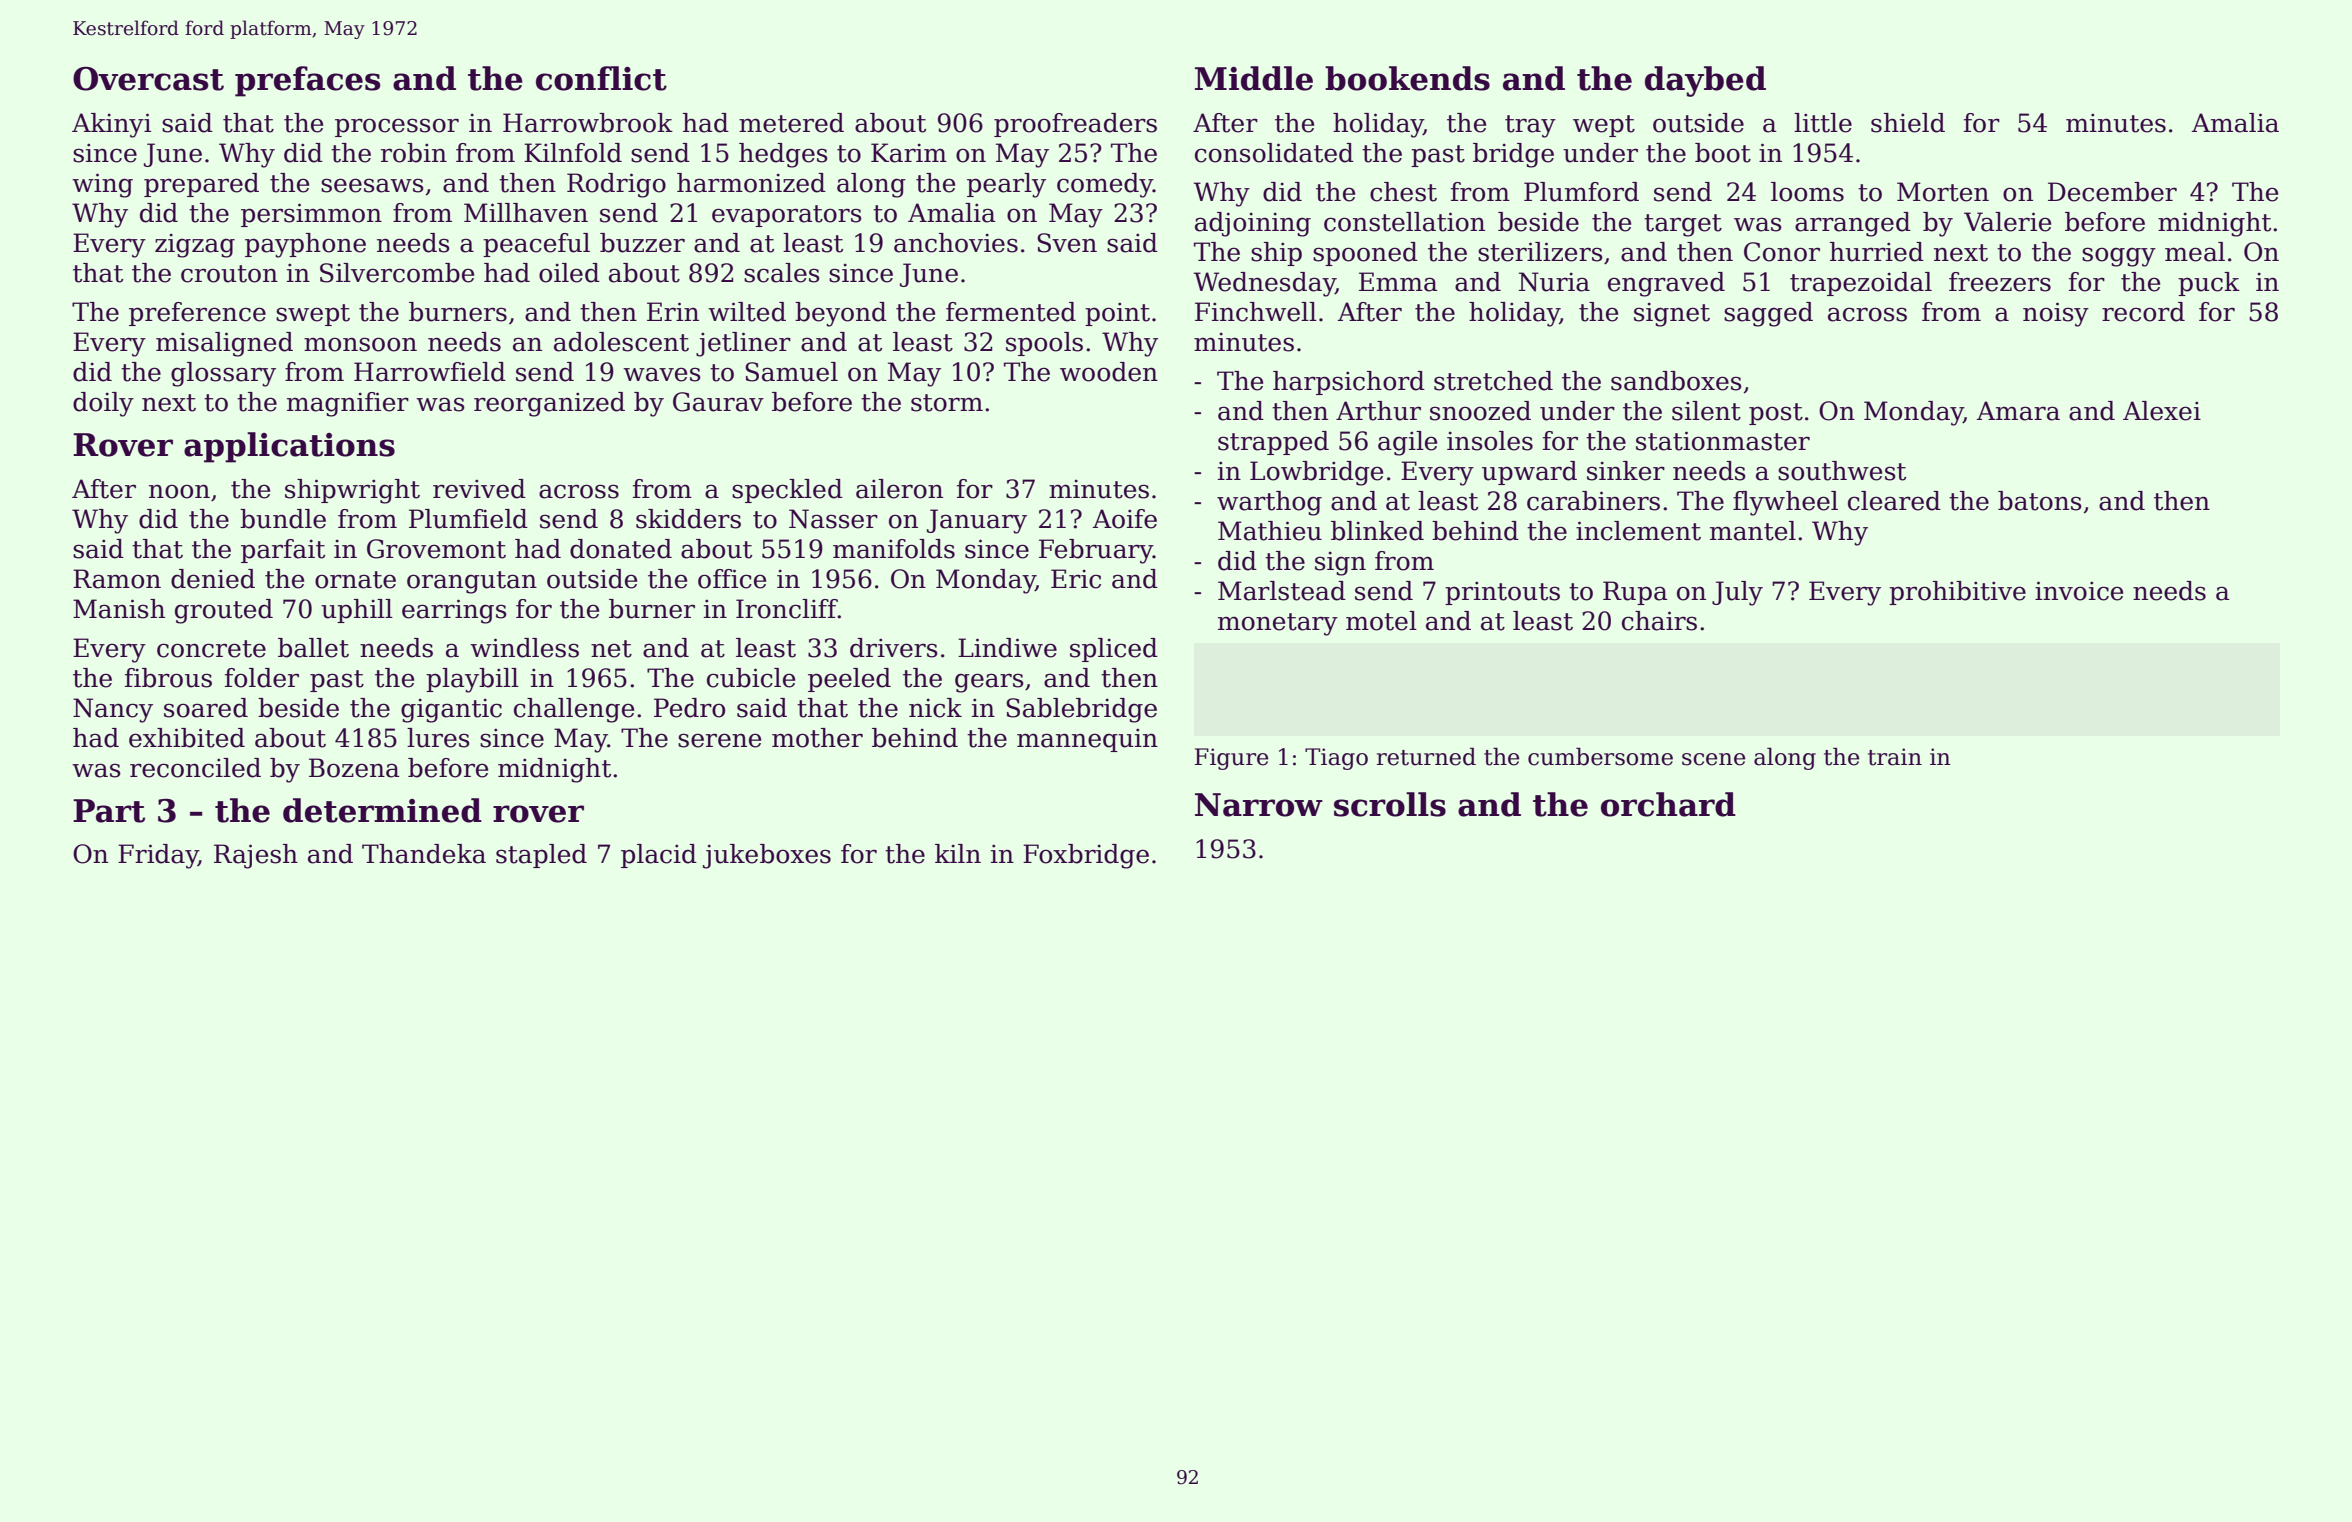 The image size is (2352, 1522). Describe the element at coordinates (1705, 81) in the screenshot. I see `daybed` at that location.
